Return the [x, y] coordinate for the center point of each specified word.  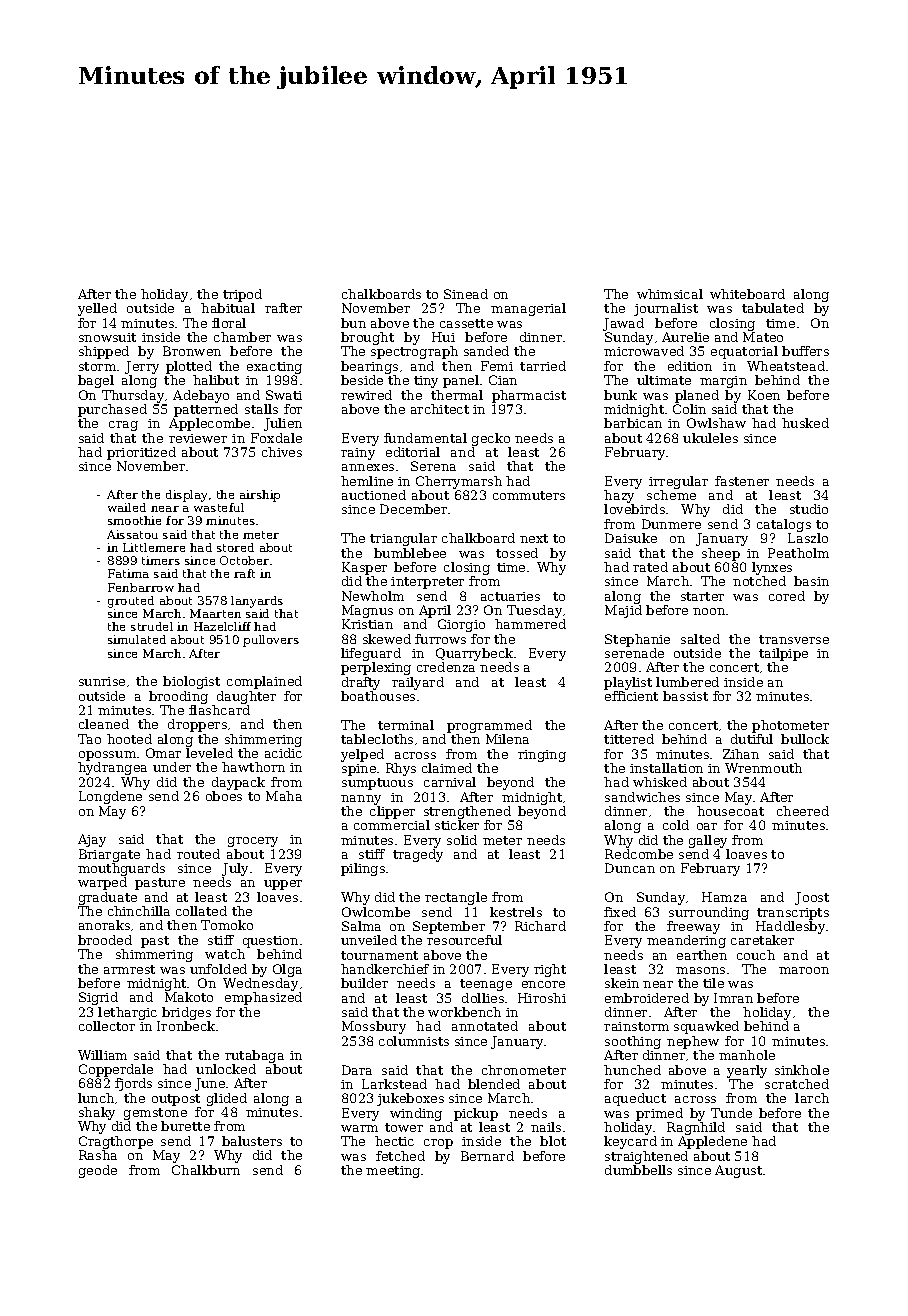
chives [282, 452]
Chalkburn [206, 1170]
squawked [706, 1027]
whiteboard [747, 294]
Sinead [466, 294]
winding [416, 1114]
